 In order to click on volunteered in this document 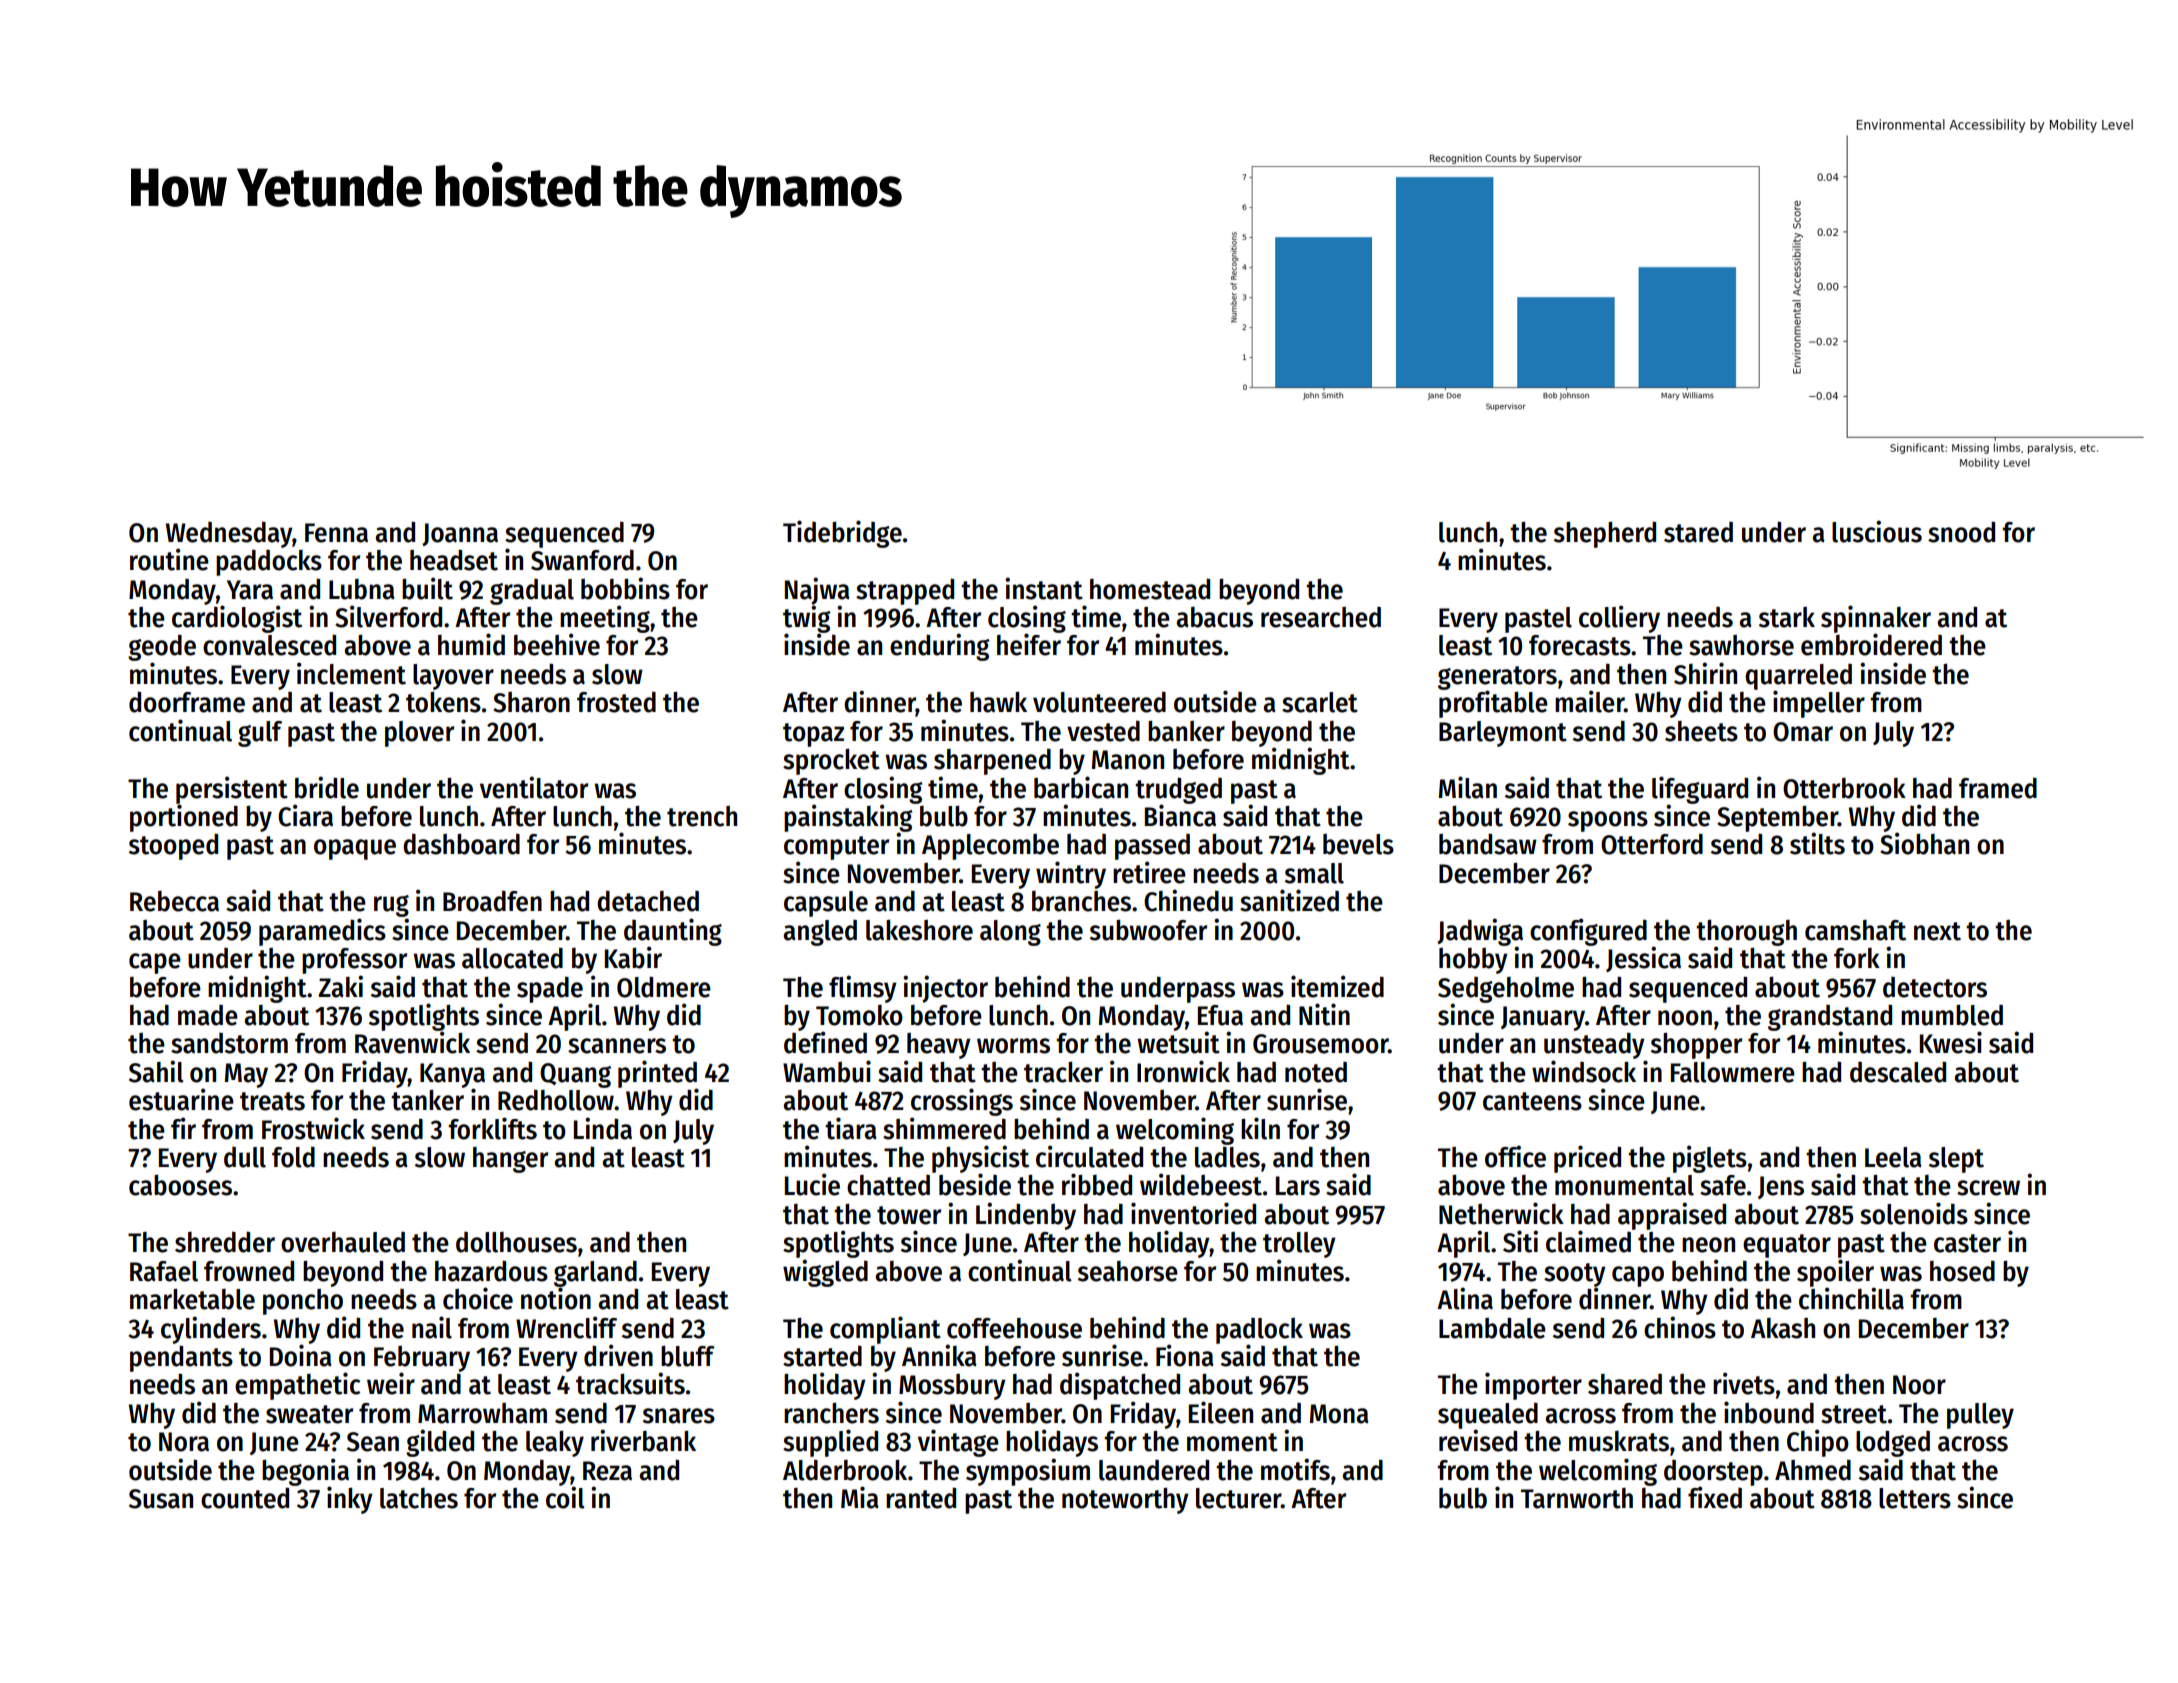, I will do `click(1099, 702)`.
